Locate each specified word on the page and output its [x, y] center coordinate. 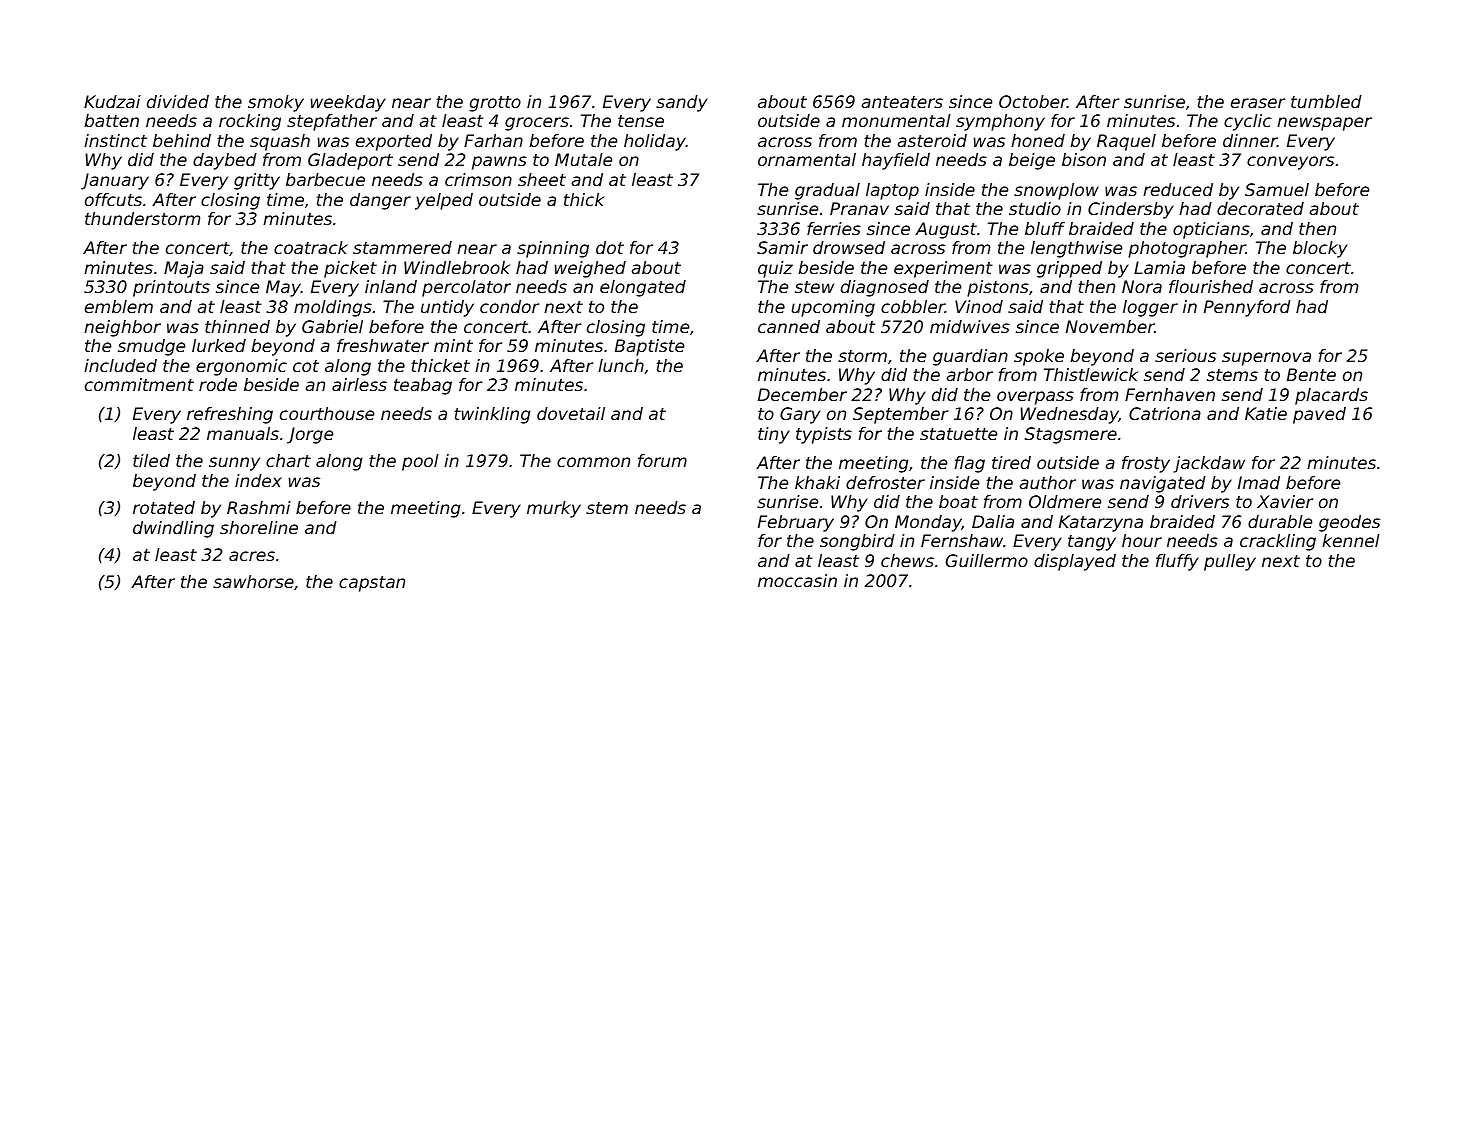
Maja [184, 269]
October [1033, 101]
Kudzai [112, 101]
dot [610, 247]
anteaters [902, 102]
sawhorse [253, 581]
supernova [1266, 359]
